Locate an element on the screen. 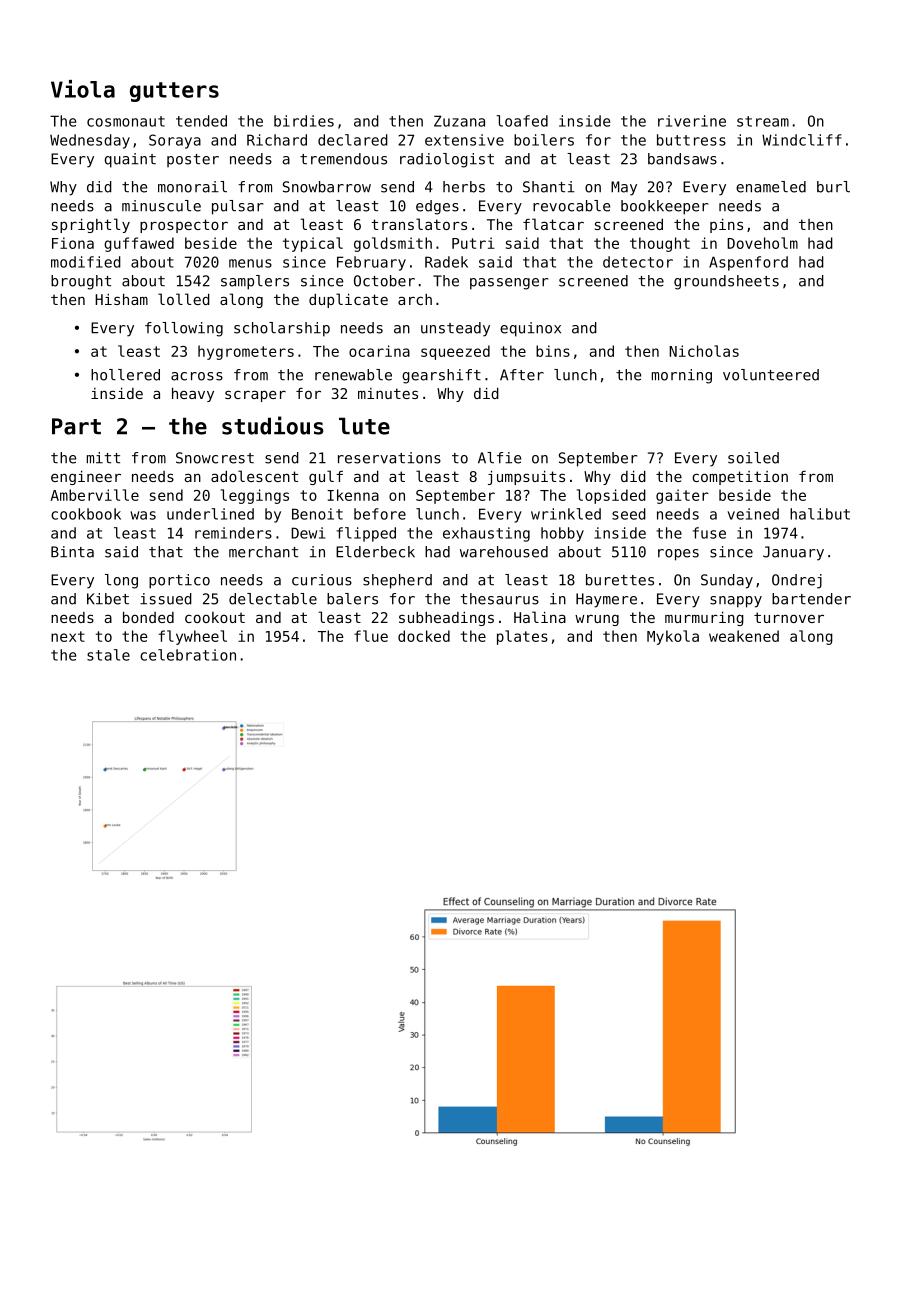  Binta is located at coordinates (72, 552).
